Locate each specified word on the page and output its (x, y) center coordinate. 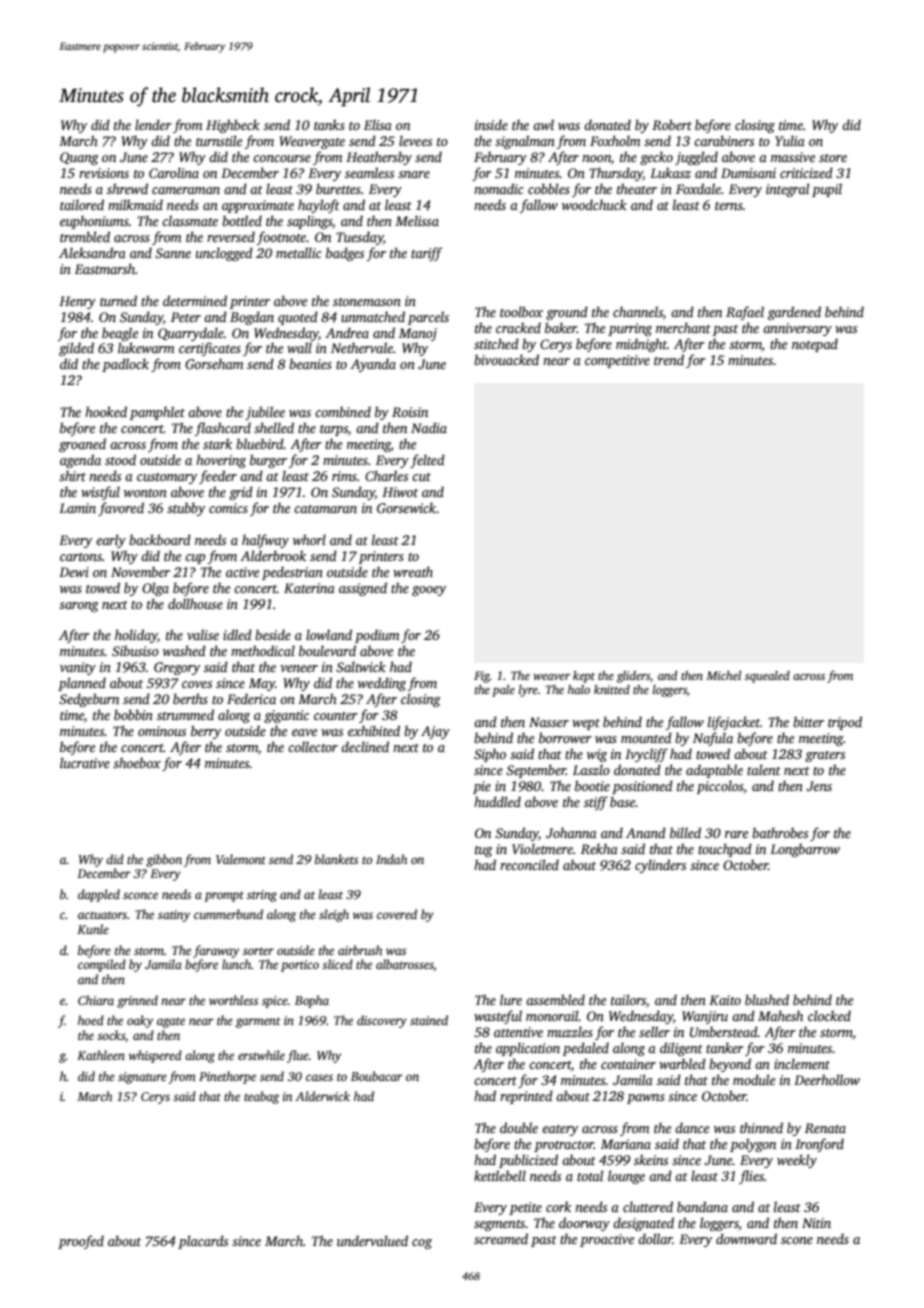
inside (491, 124)
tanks (329, 124)
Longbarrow (805, 850)
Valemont (241, 859)
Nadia (429, 427)
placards (203, 1242)
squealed (767, 677)
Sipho (490, 755)
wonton (145, 493)
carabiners (724, 140)
